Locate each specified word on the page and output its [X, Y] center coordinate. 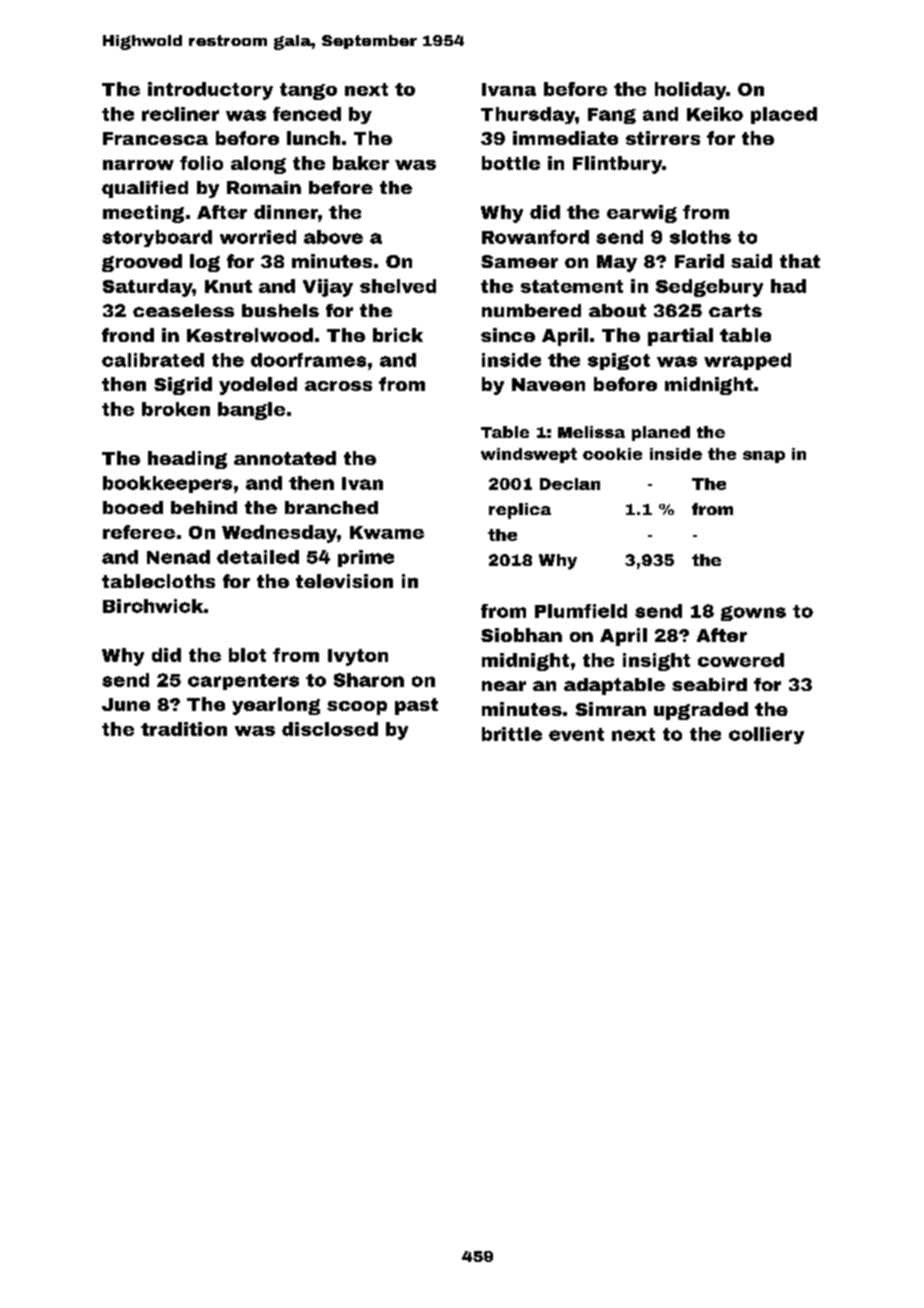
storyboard [157, 238]
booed [133, 507]
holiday [690, 91]
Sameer [519, 261]
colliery [766, 735]
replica [520, 511]
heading [187, 460]
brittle [512, 734]
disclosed [330, 729]
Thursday [528, 115]
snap [764, 457]
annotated [285, 458]
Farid [699, 261]
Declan [570, 484]
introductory [210, 91]
